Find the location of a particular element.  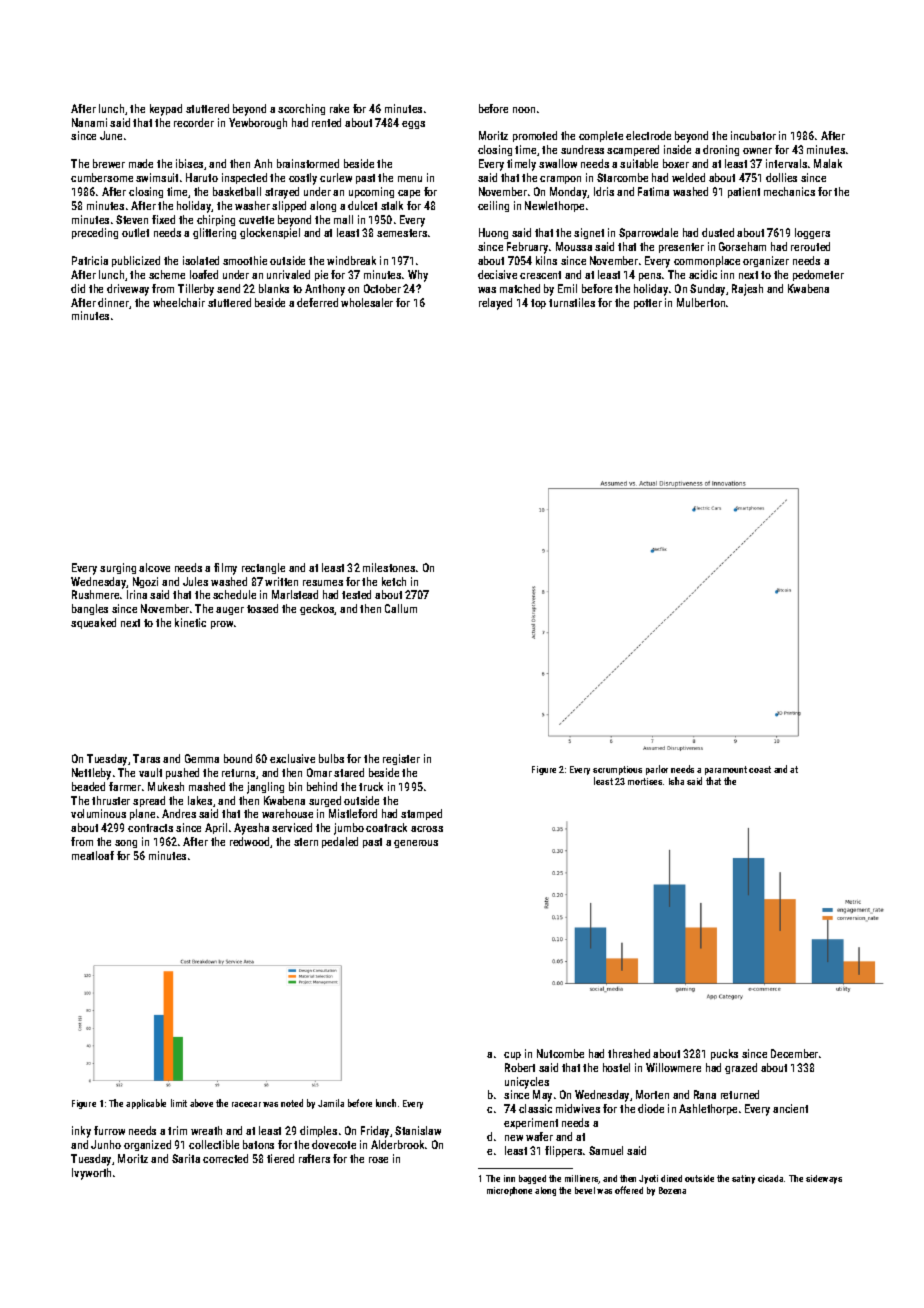

noon is located at coordinates (524, 110).
